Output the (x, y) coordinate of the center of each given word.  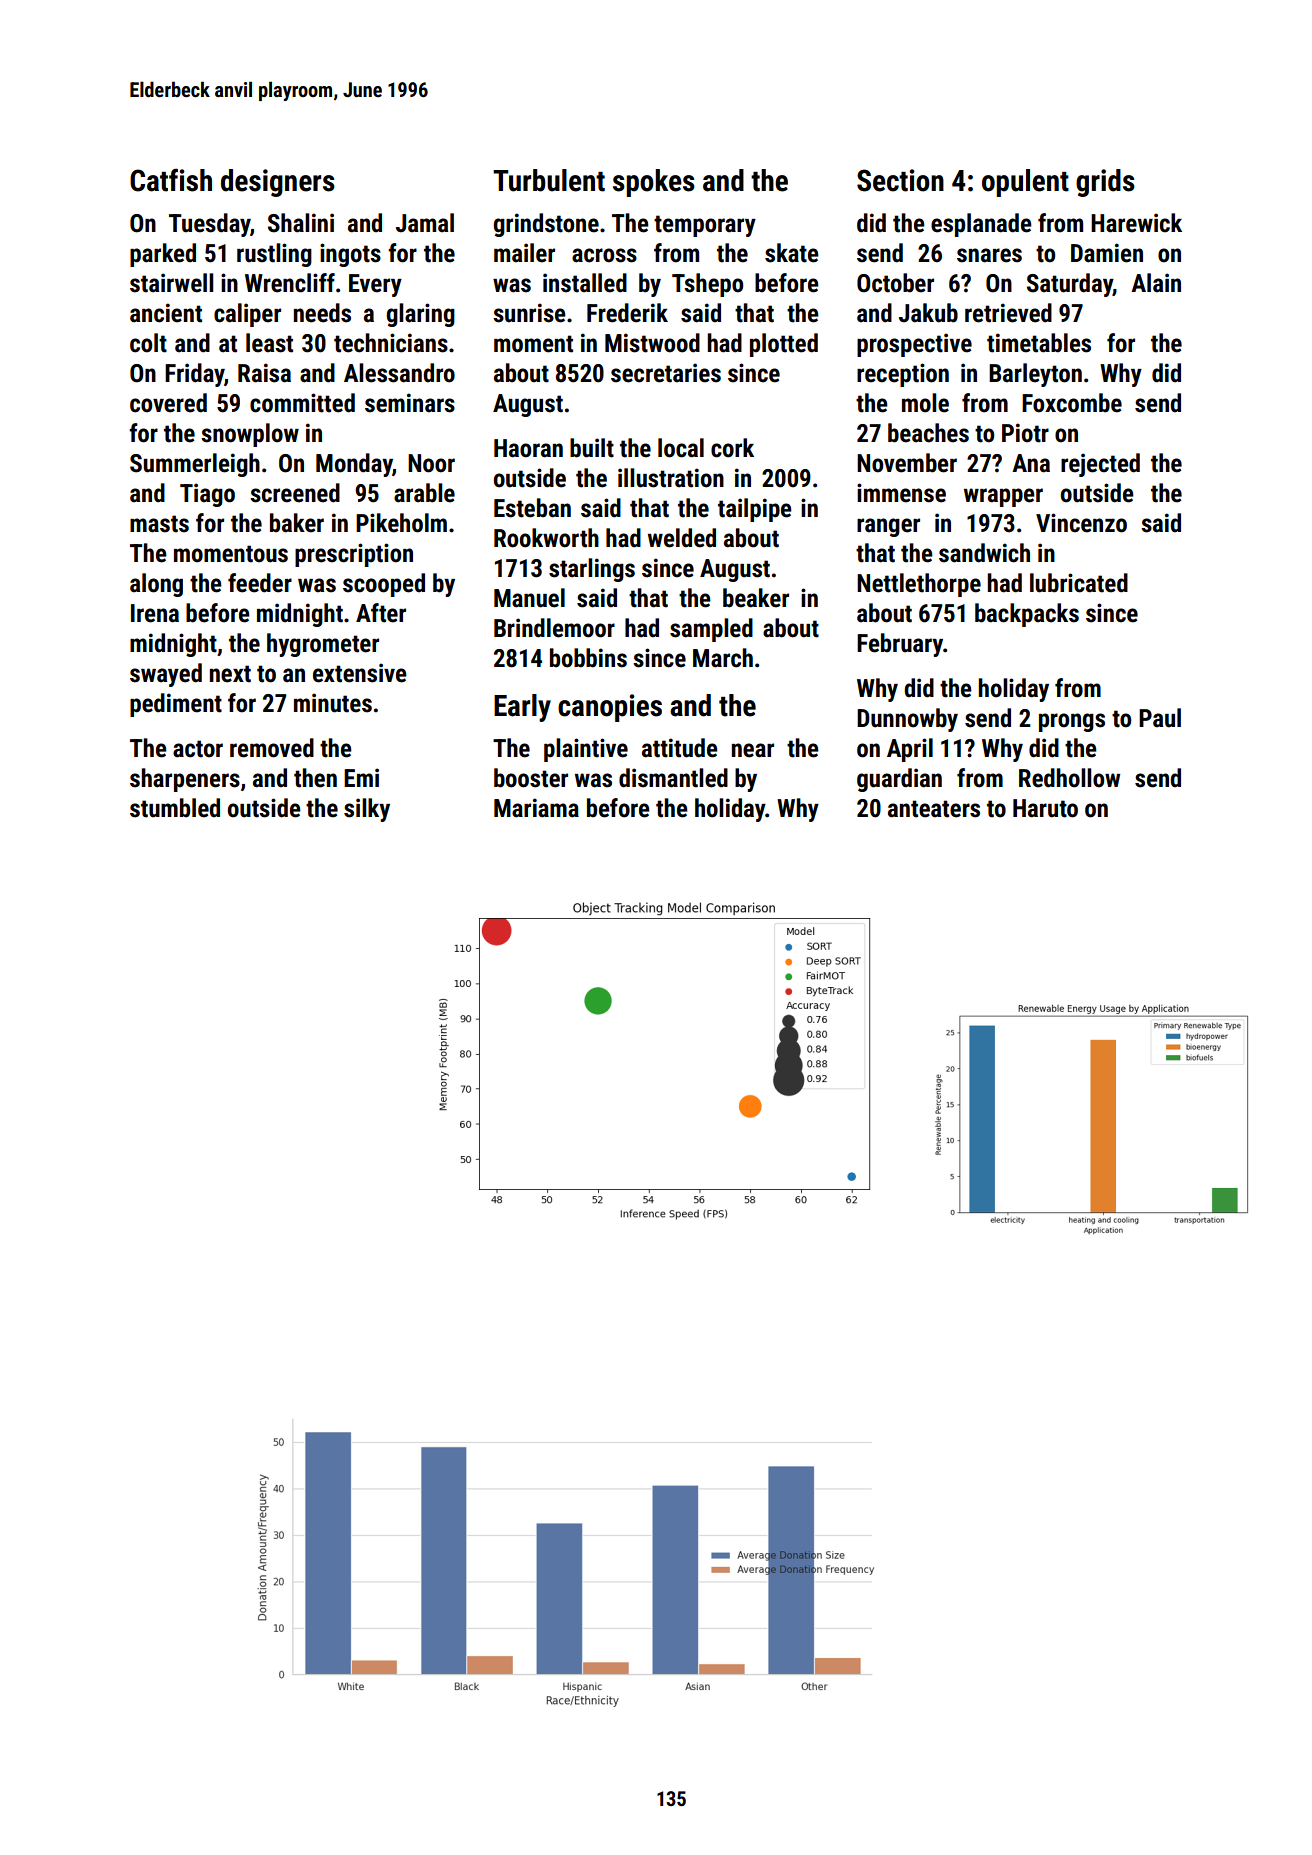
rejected (1100, 465)
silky (367, 810)
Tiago (207, 495)
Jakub (928, 313)
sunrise (529, 313)
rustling (274, 255)
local (681, 448)
